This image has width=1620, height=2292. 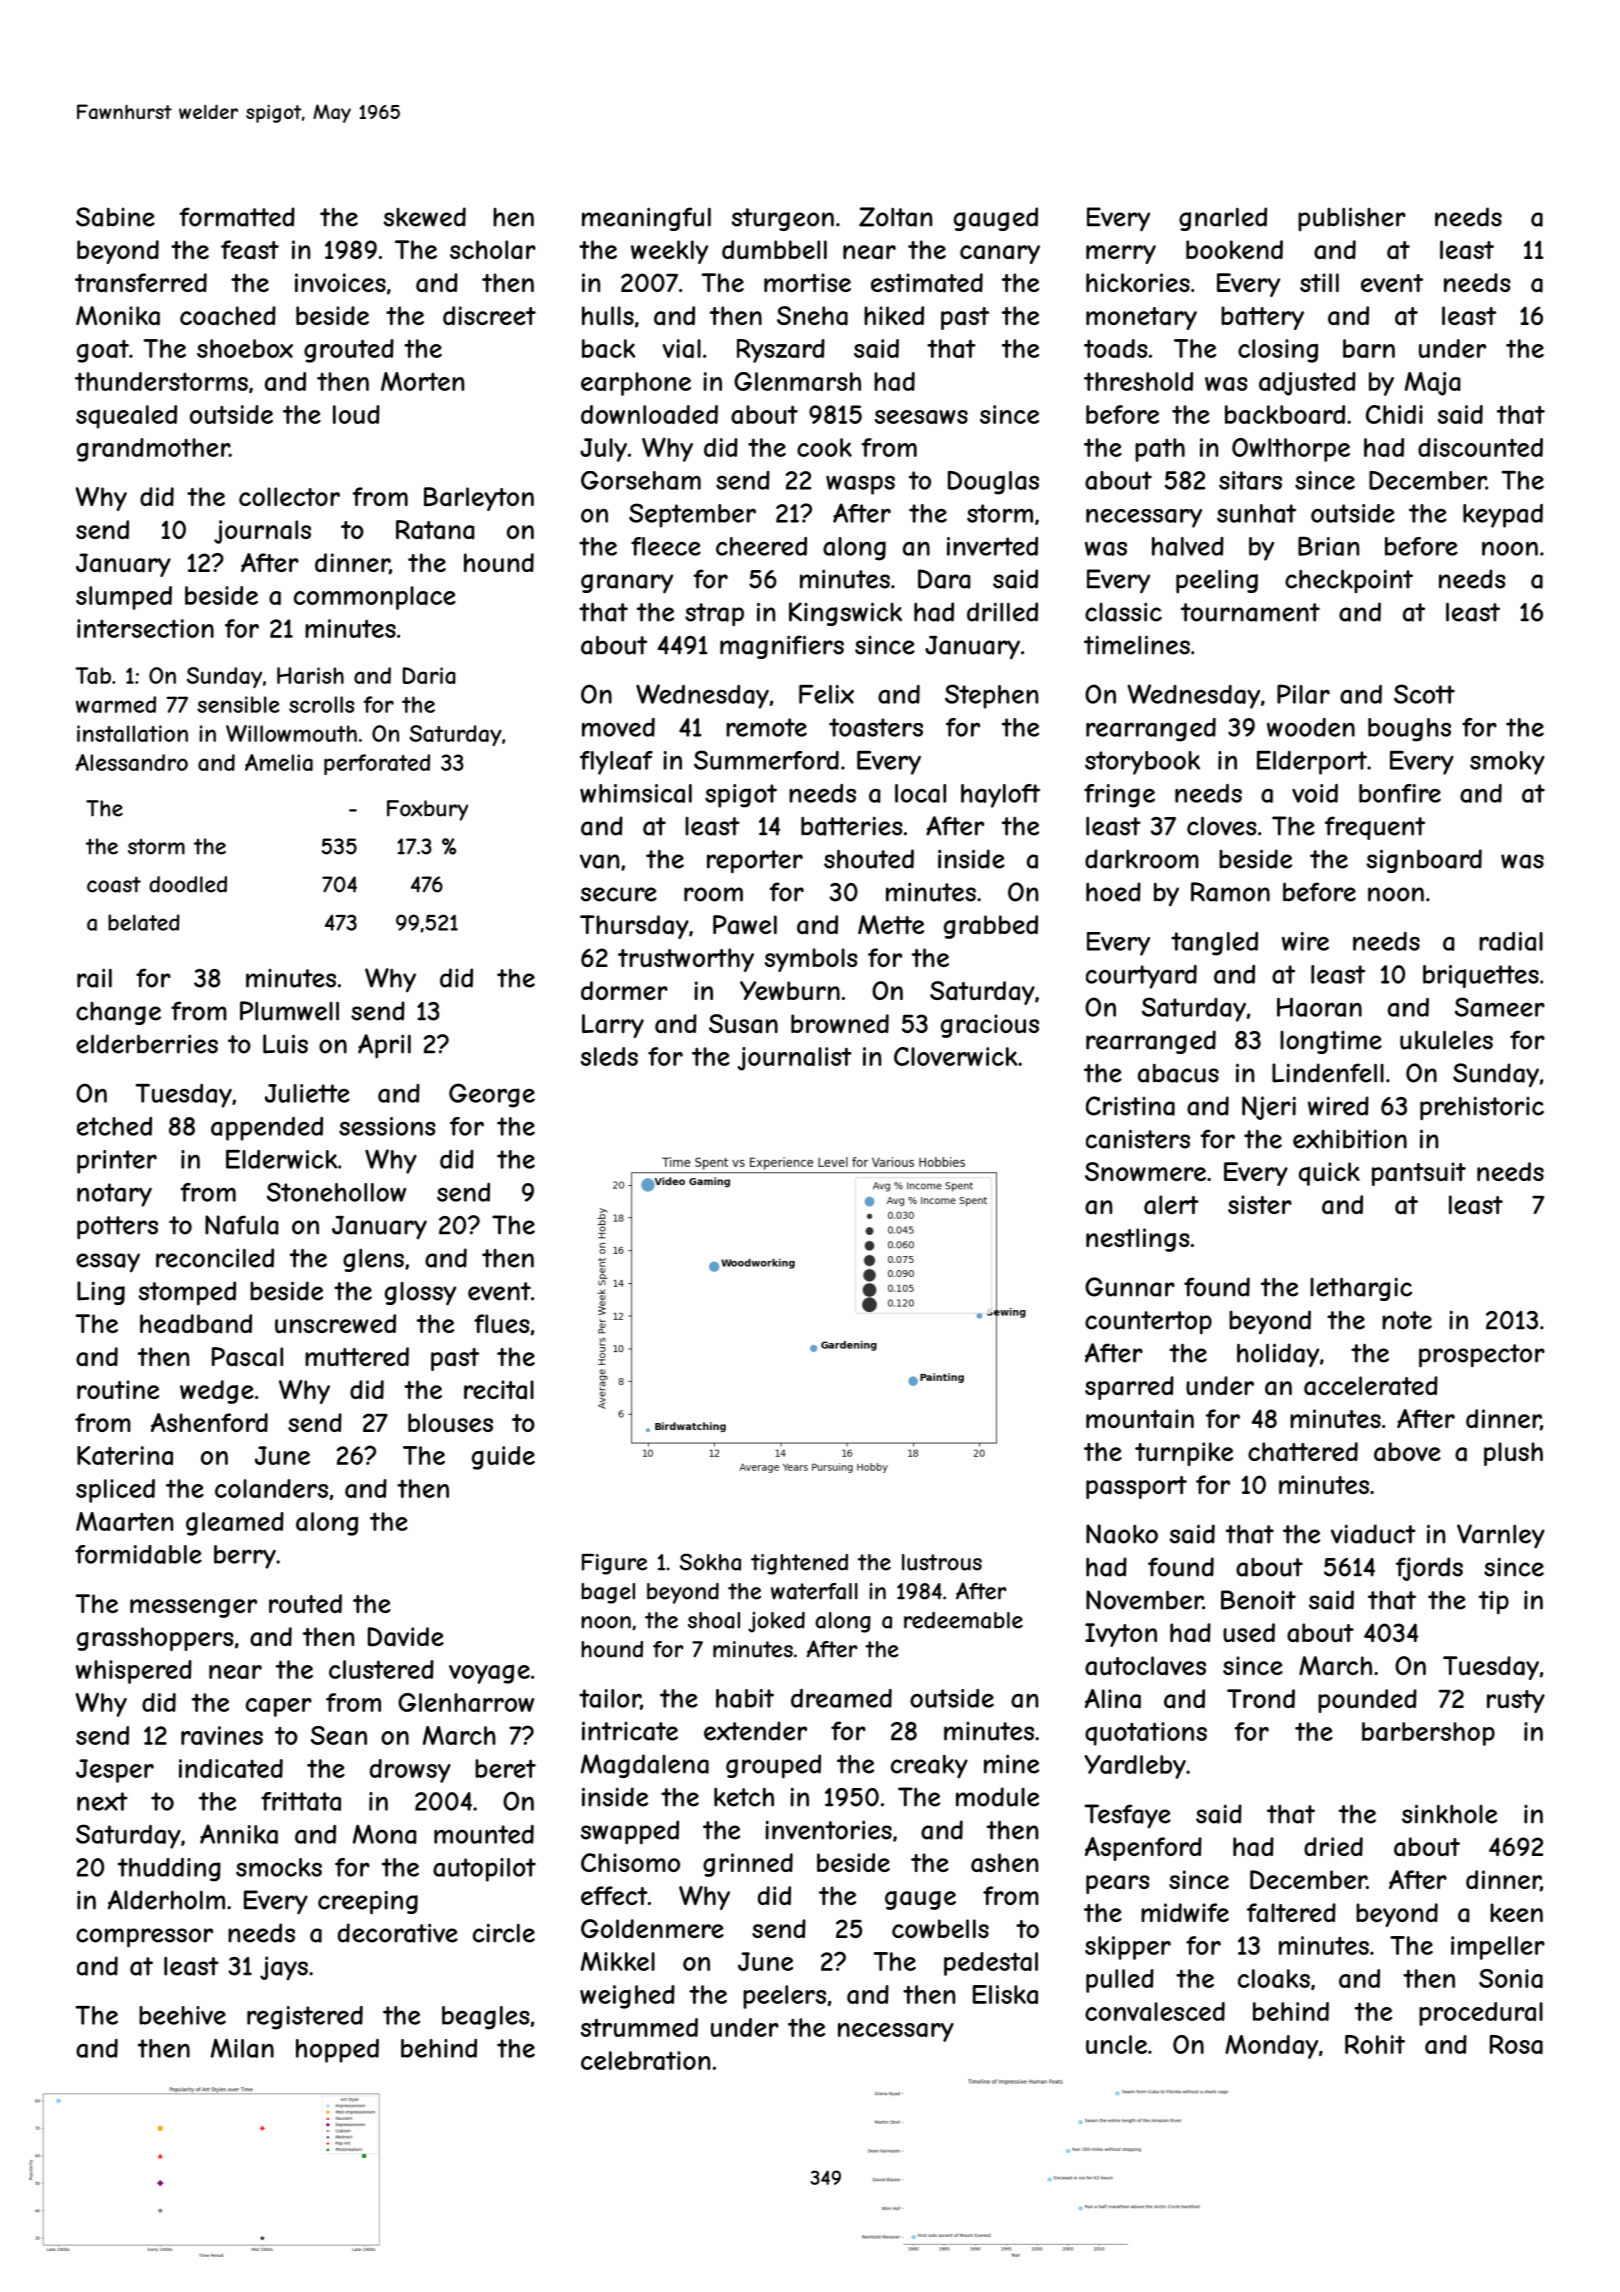 I want to click on joked, so click(x=776, y=1622).
